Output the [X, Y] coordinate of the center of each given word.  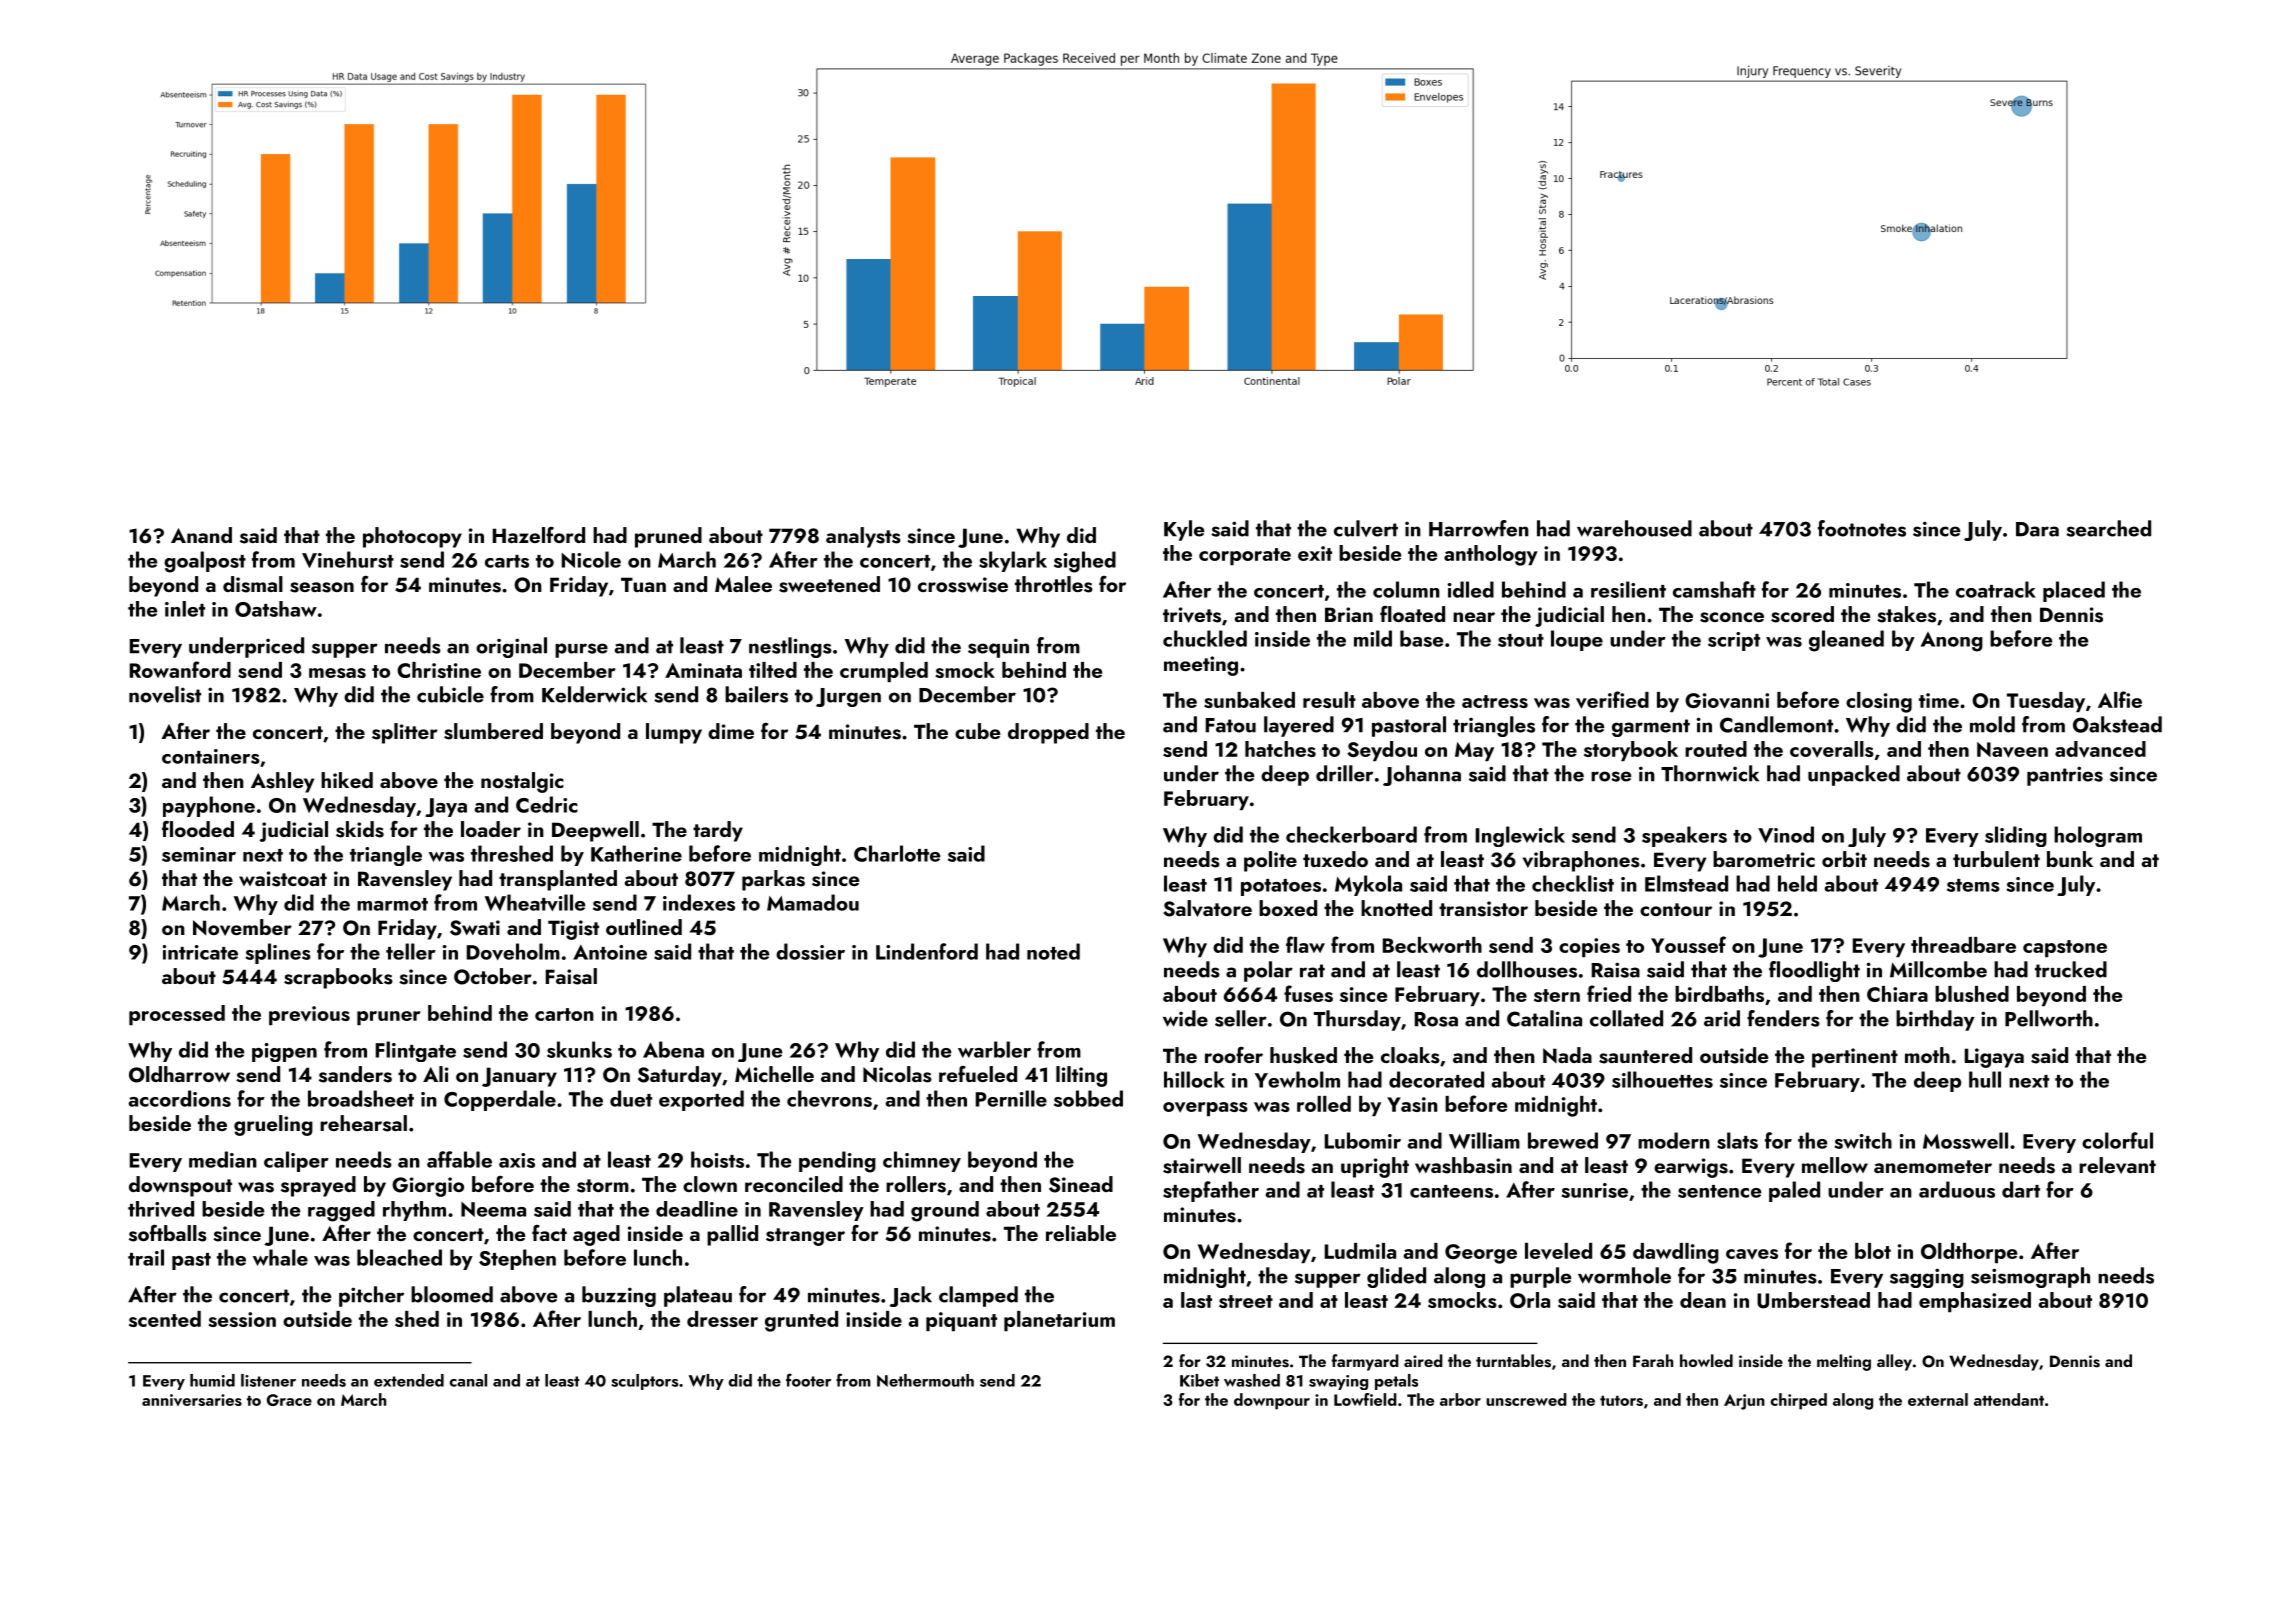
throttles [1054, 584]
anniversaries [192, 1400]
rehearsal [363, 1123]
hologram [2098, 836]
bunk [2070, 859]
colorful [2117, 1140]
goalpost [205, 562]
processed [177, 1015]
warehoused [1634, 528]
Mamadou [813, 902]
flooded [198, 829]
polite [1270, 861]
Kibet [1199, 1380]
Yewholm [1297, 1079]
